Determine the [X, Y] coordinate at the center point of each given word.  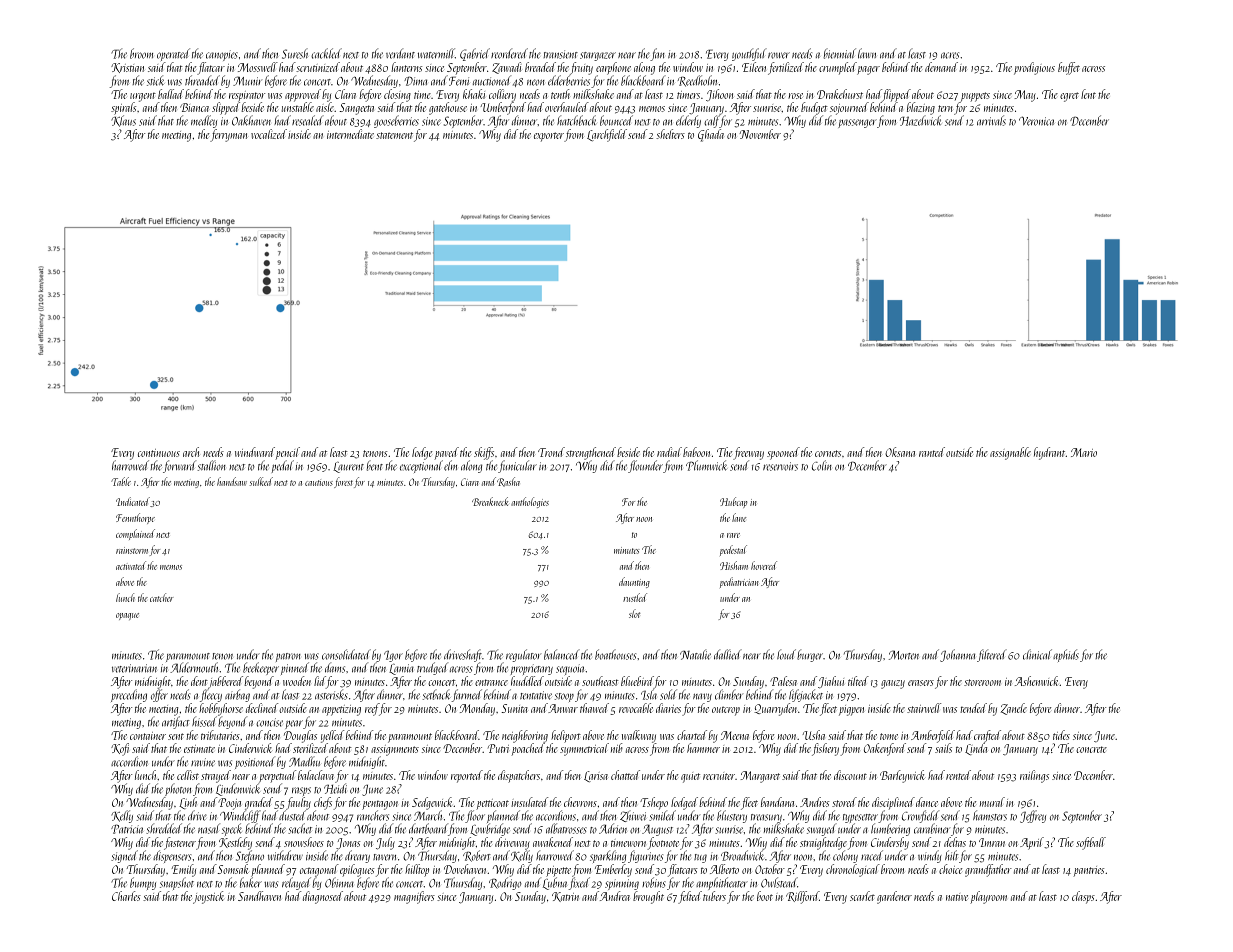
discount [850, 775]
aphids [1066, 655]
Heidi [335, 788]
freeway [748, 453]
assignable [1010, 453]
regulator [523, 655]
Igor [393, 656]
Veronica [1036, 121]
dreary [357, 856]
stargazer [598, 56]
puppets [975, 97]
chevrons [580, 802]
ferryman [229, 135]
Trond [551, 452]
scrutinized [318, 67]
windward [255, 452]
